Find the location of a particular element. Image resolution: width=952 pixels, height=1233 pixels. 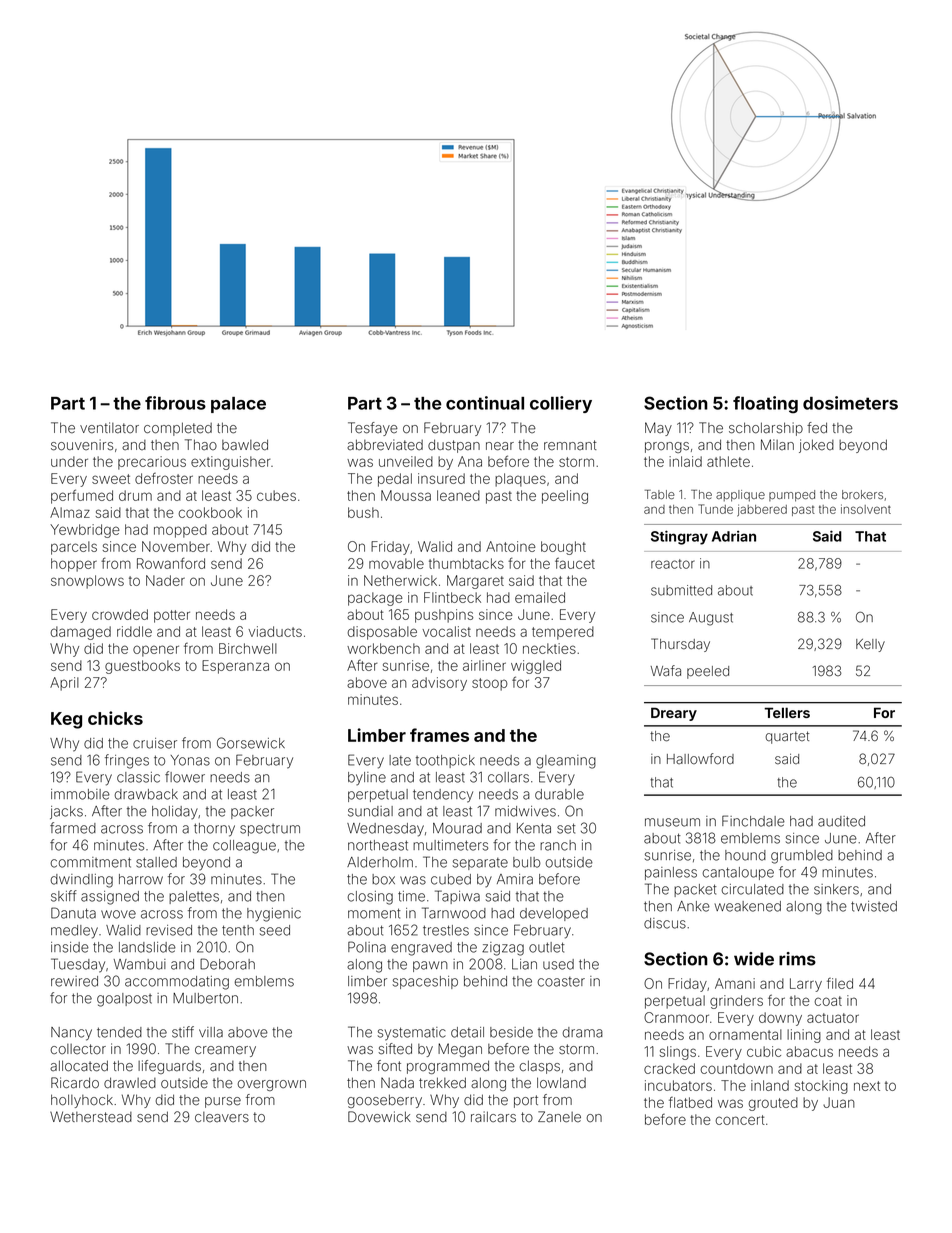

brokers is located at coordinates (862, 494).
